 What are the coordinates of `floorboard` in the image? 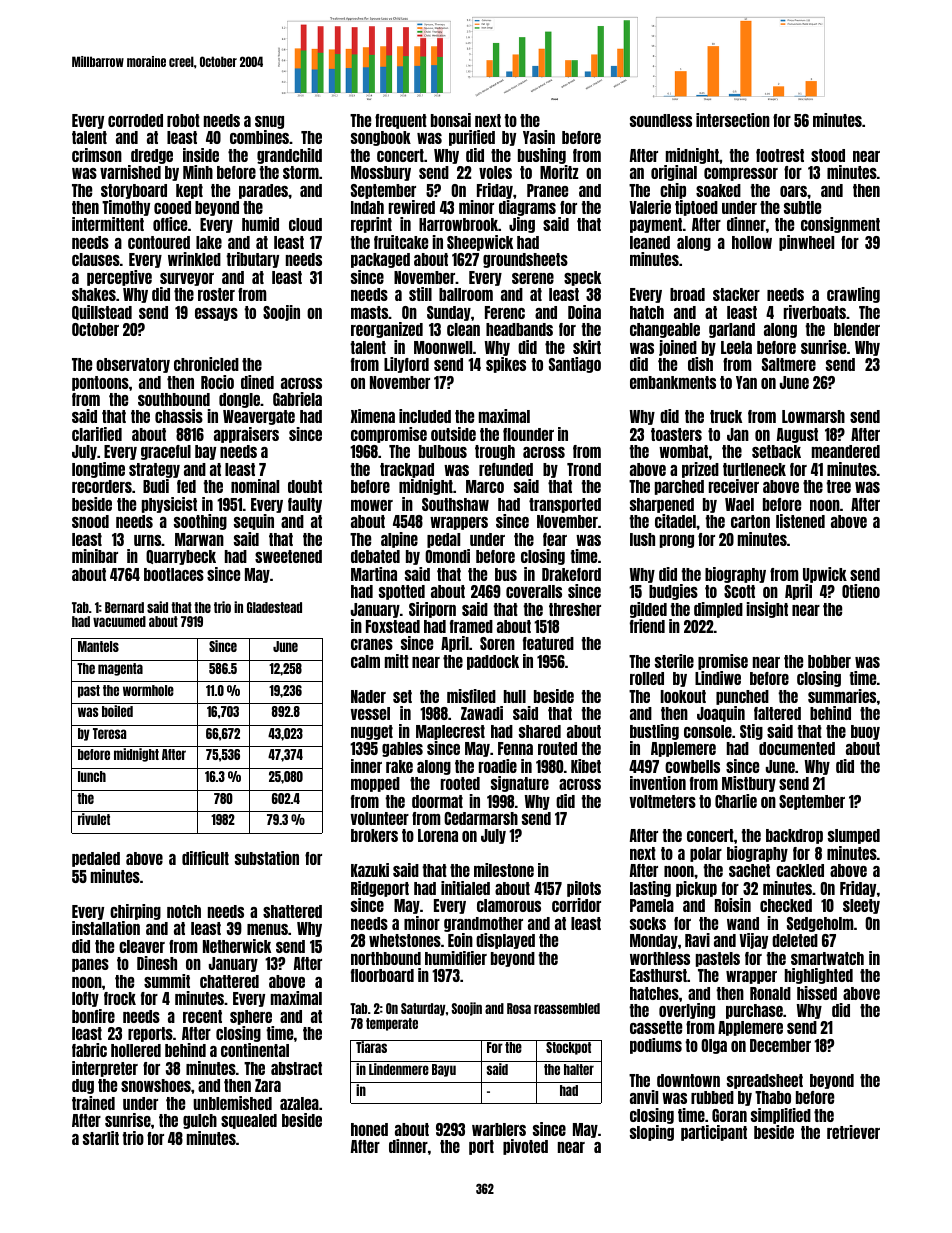 It's located at (382, 975).
